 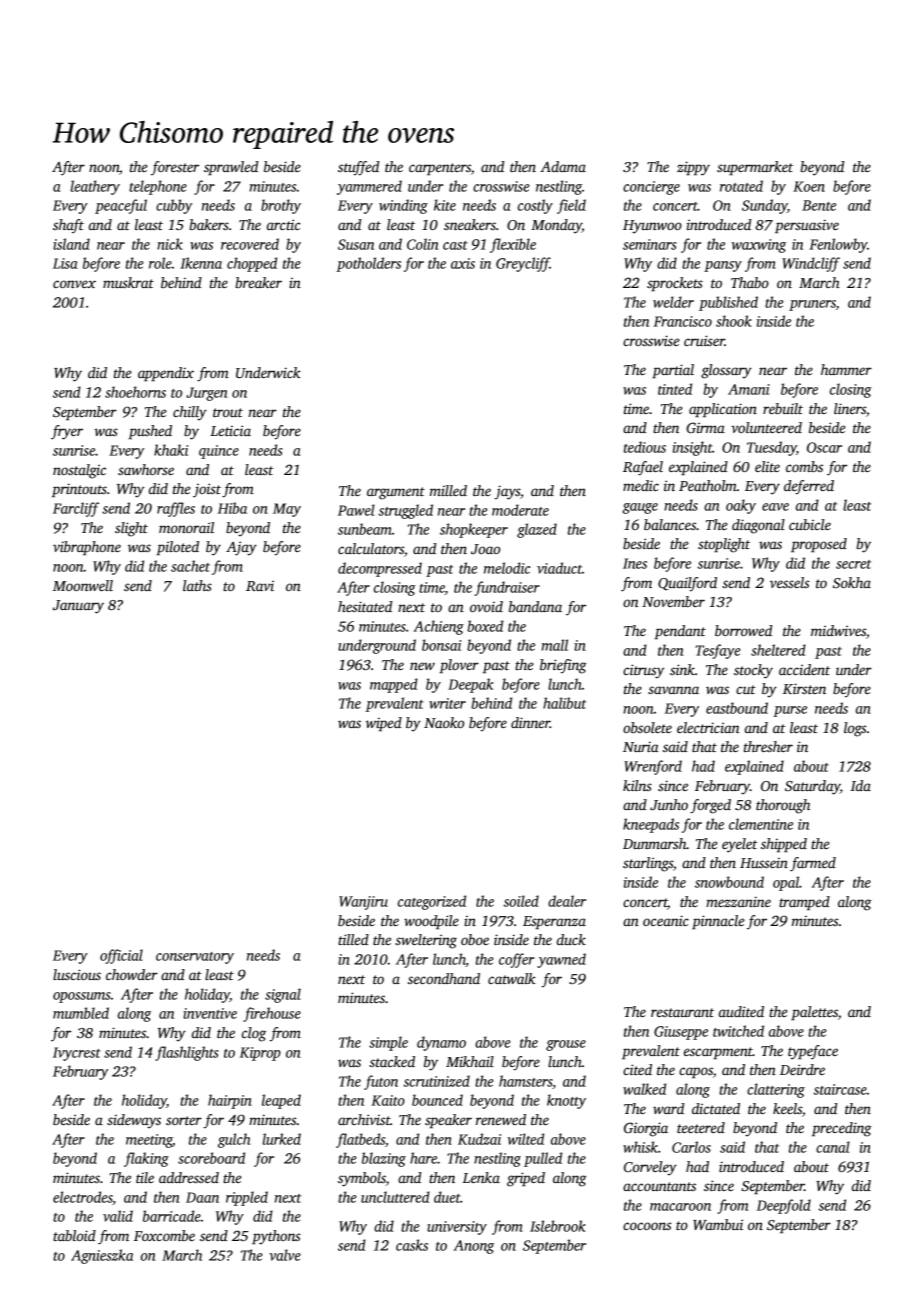 I want to click on axis, so click(x=463, y=263).
